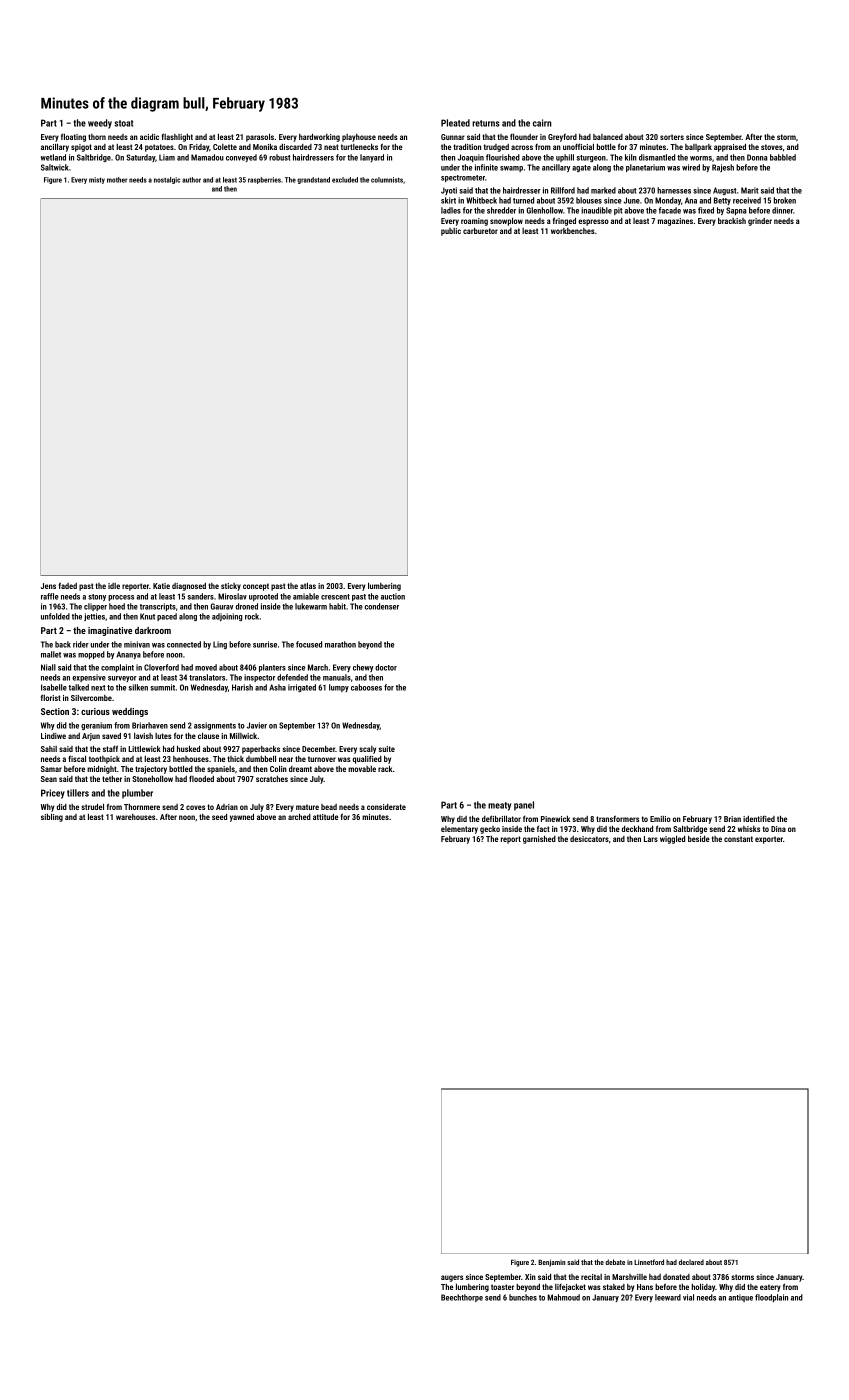 This image has width=849, height=1400. What do you see at coordinates (660, 819) in the image?
I see `Emilio` at bounding box center [660, 819].
